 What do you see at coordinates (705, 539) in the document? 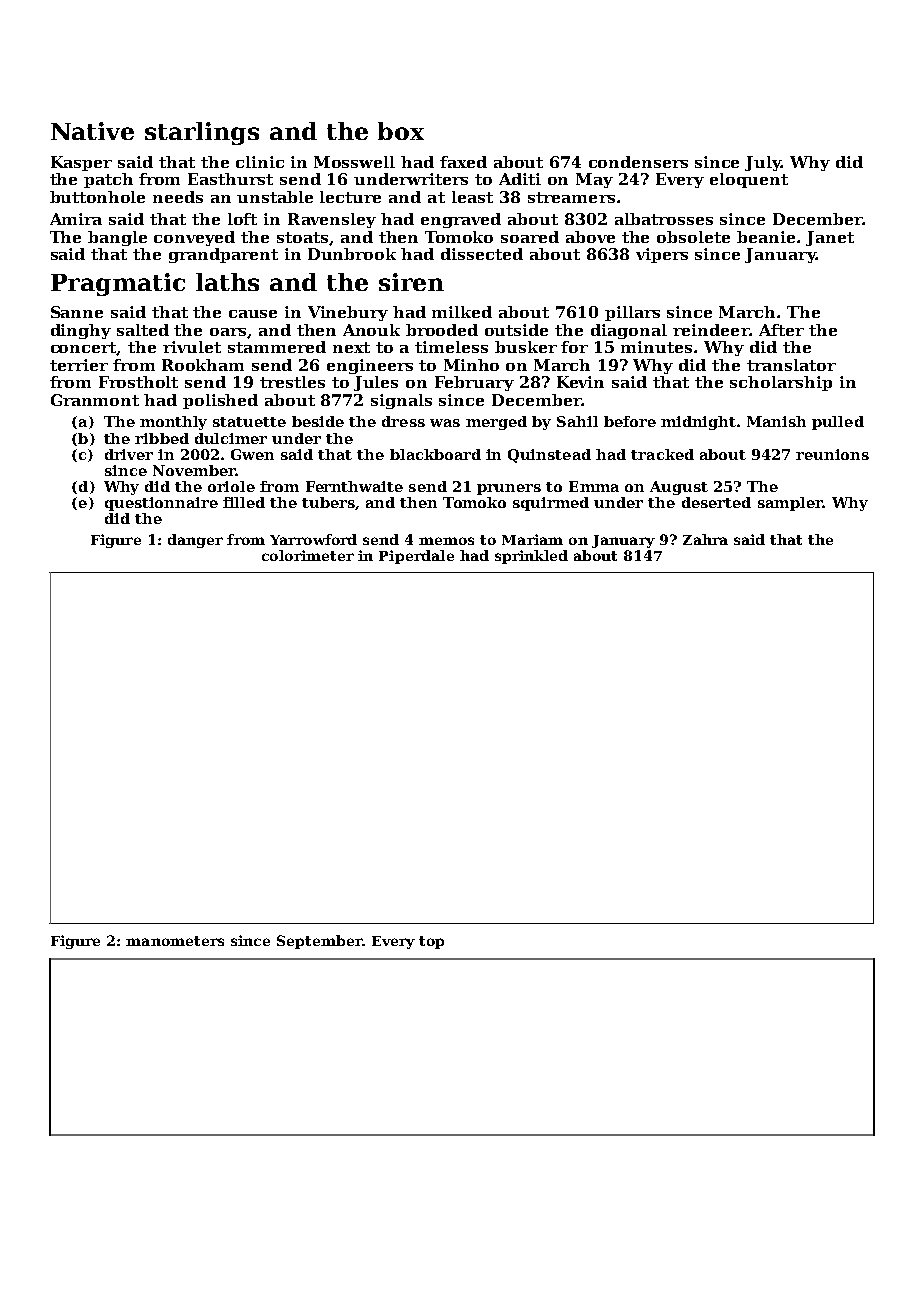
I see `Zahra` at bounding box center [705, 539].
